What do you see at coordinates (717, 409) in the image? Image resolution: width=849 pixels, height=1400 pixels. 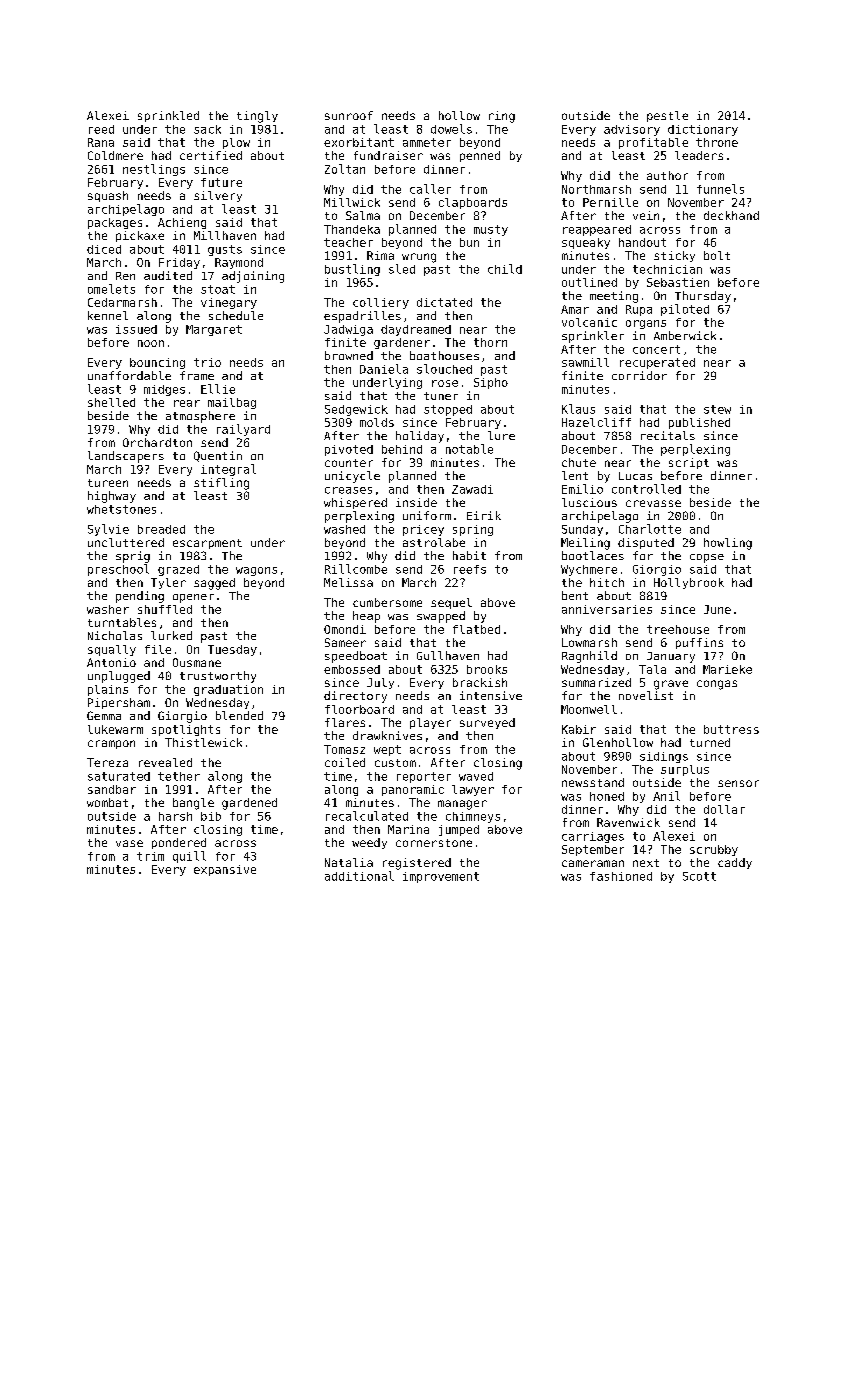 I see `stew` at bounding box center [717, 409].
